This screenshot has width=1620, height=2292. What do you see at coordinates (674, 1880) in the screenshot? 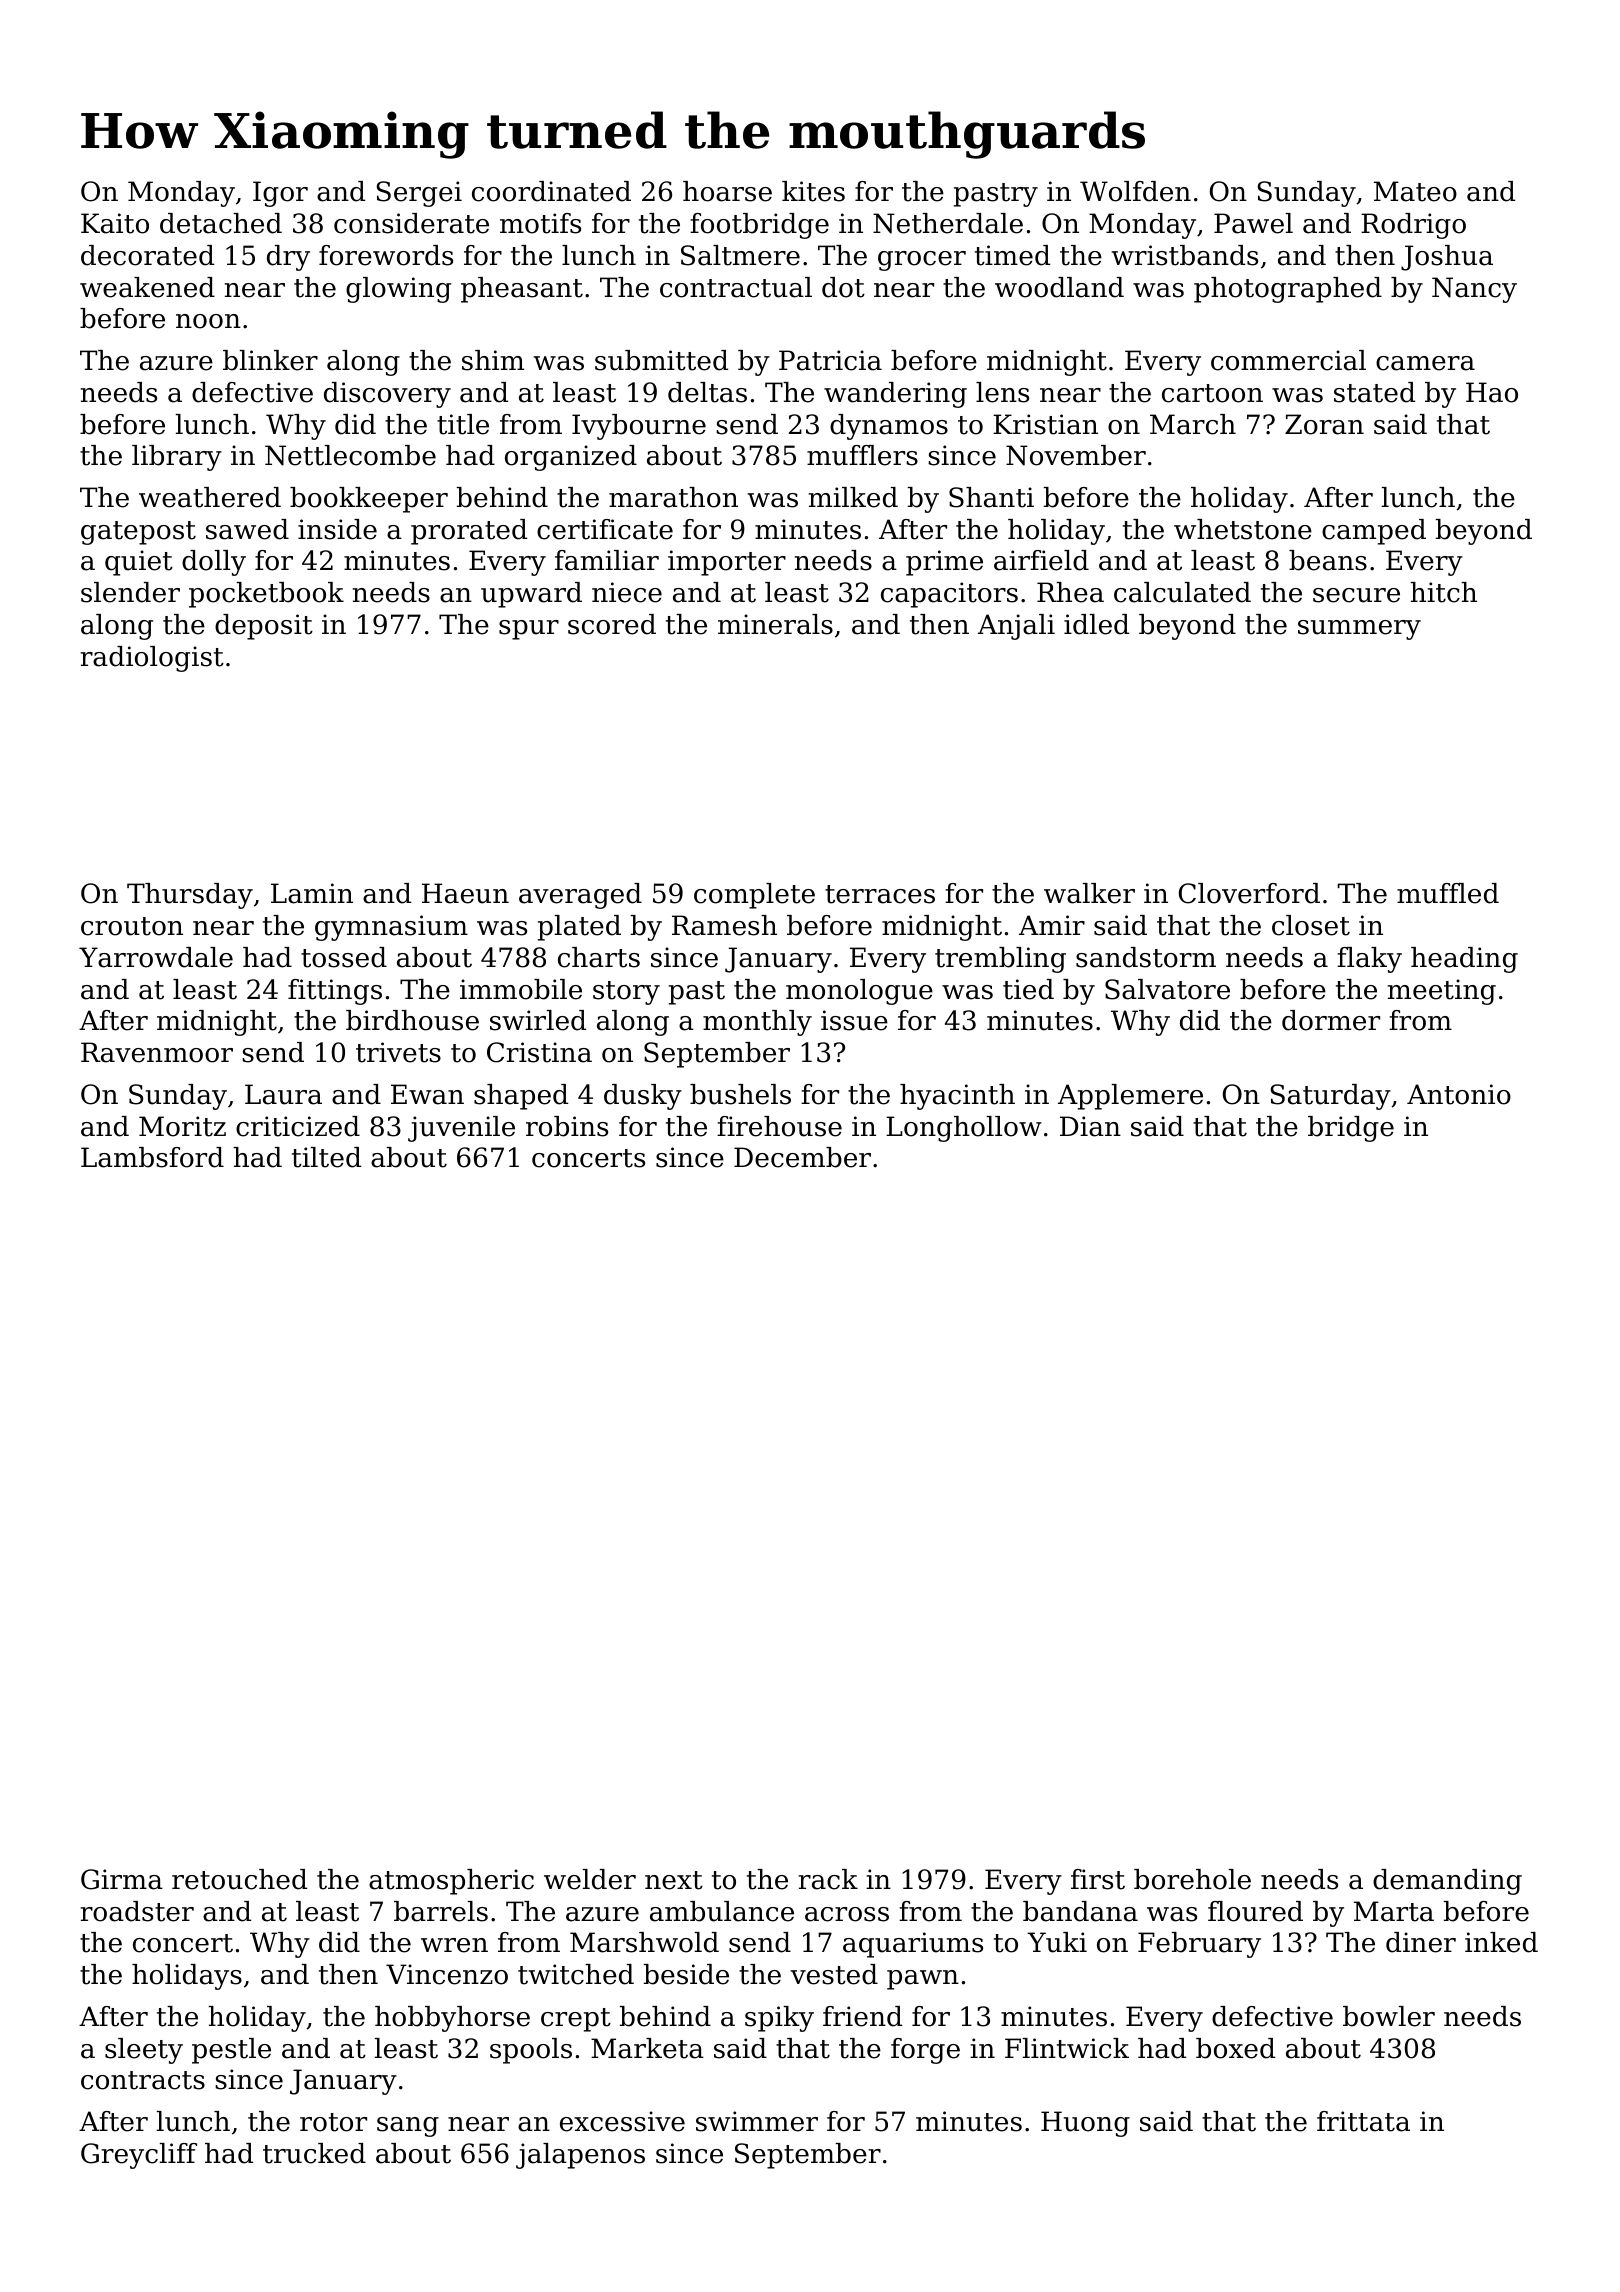
I see `next` at bounding box center [674, 1880].
